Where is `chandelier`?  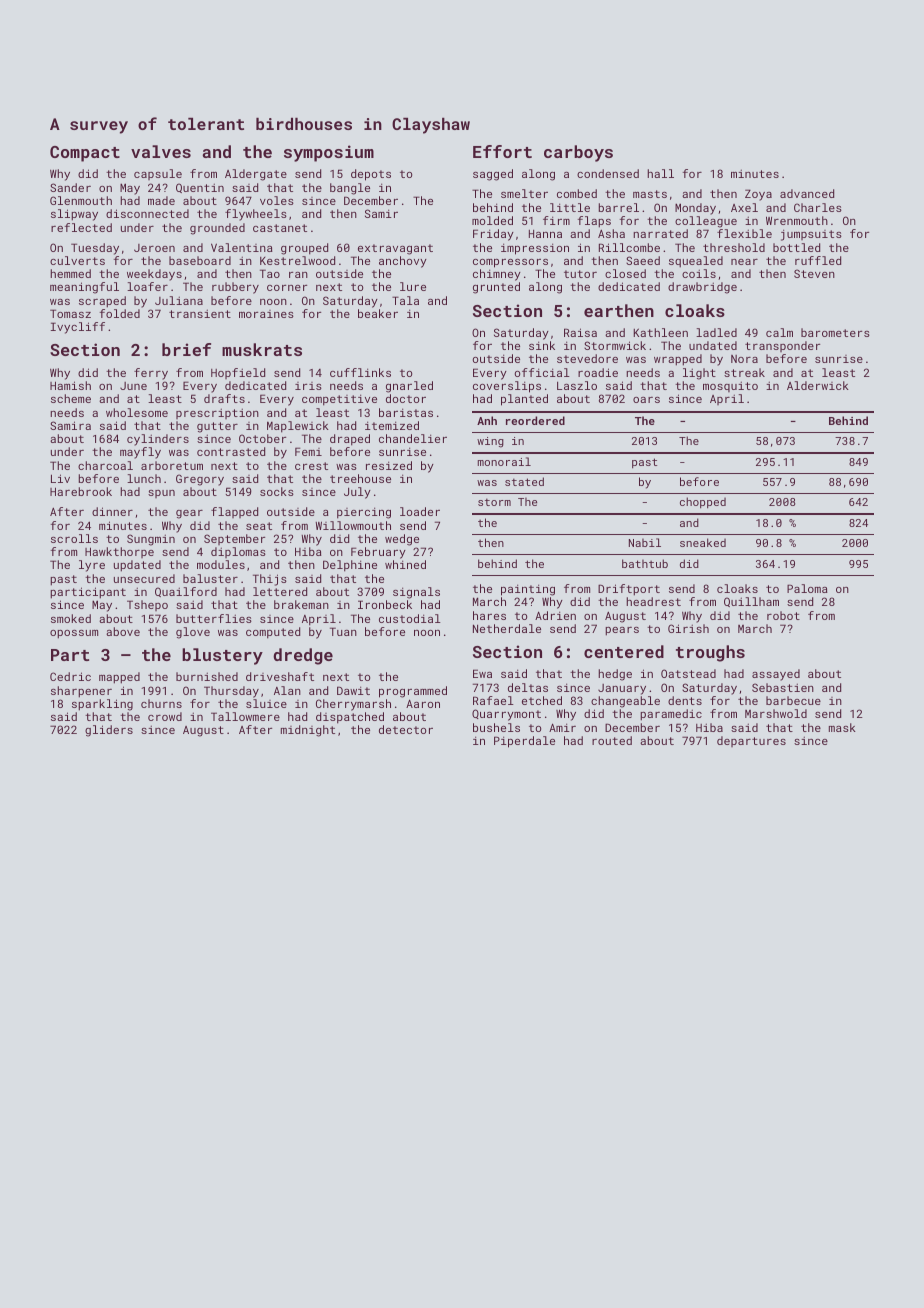 chandelier is located at coordinates (413, 438).
